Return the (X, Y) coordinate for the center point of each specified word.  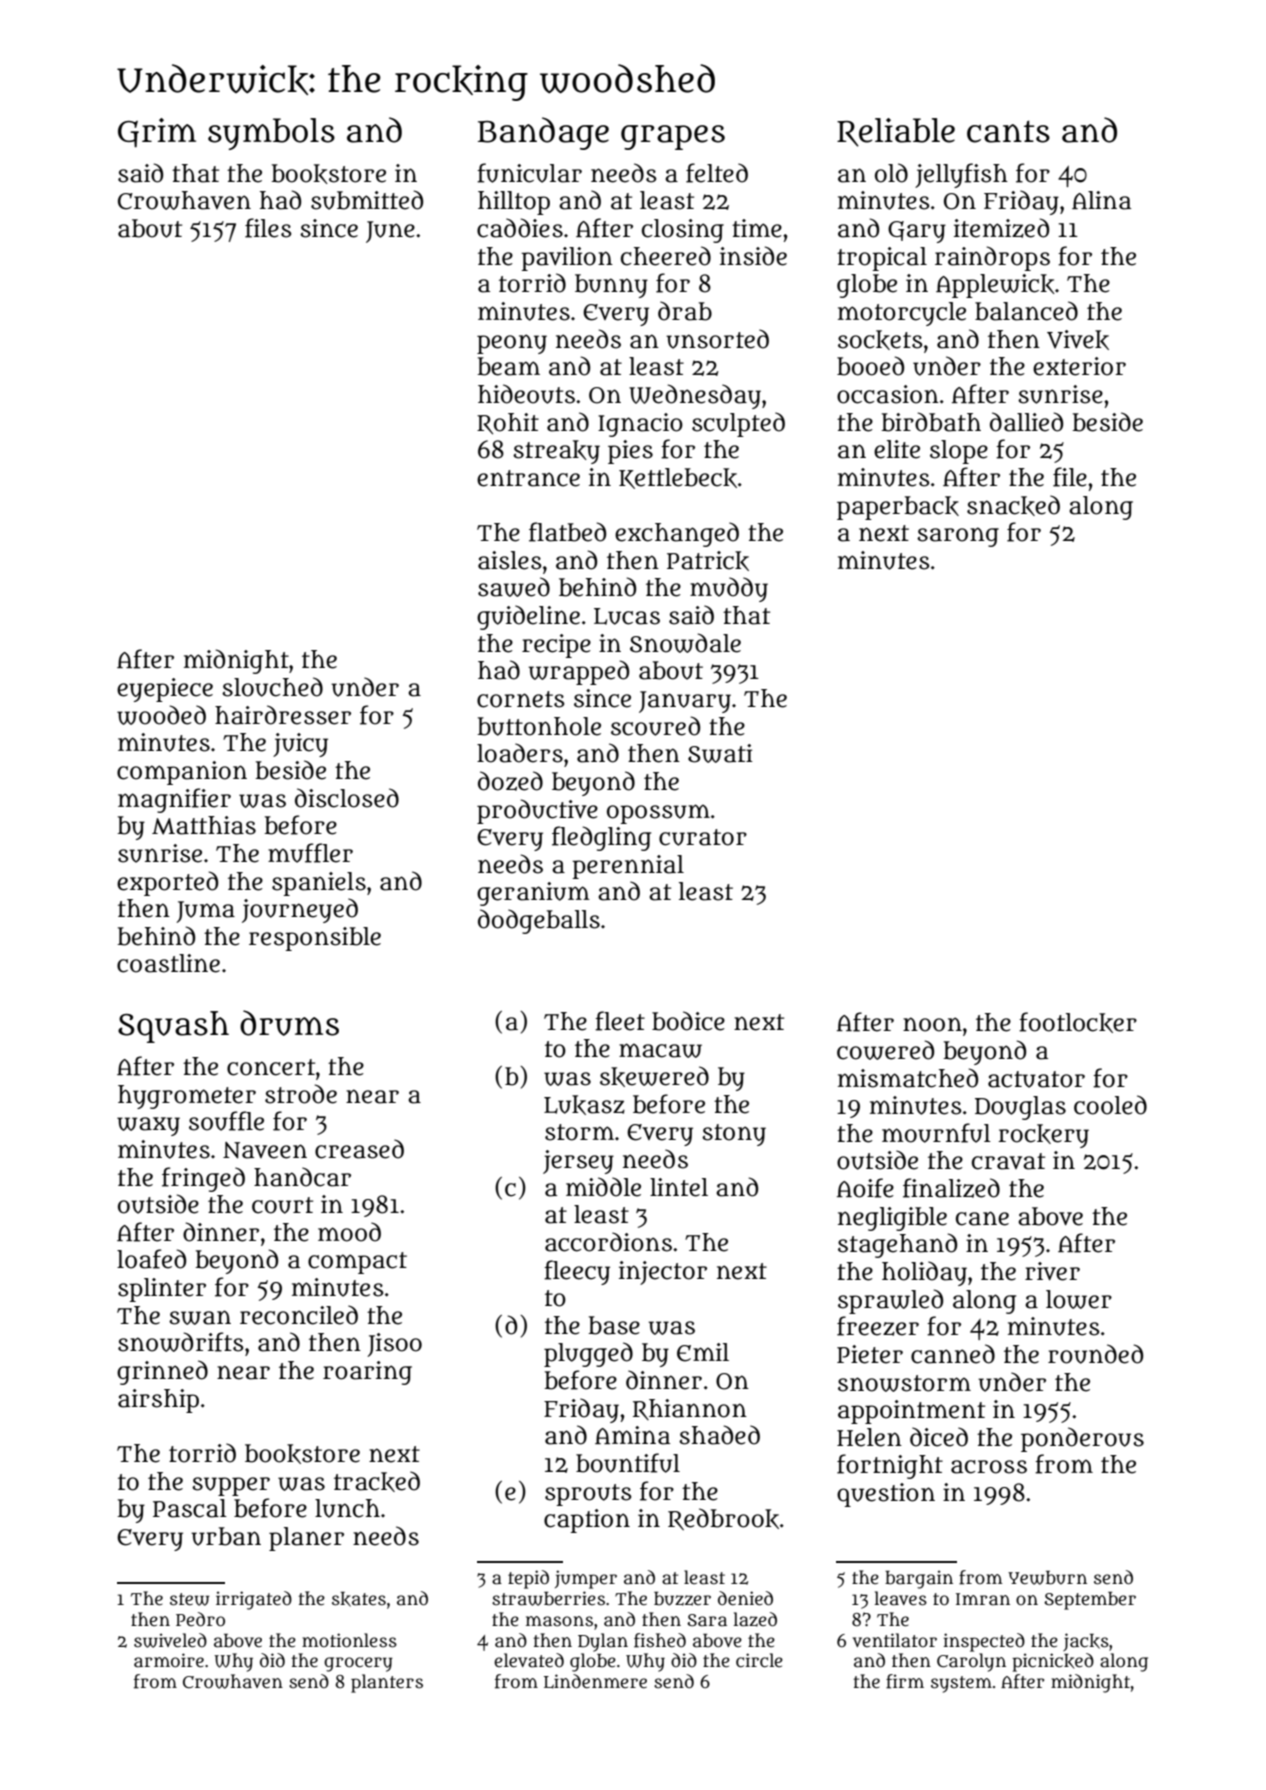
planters (387, 1683)
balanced (1026, 311)
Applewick (995, 286)
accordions (608, 1242)
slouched (272, 687)
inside (753, 256)
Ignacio (640, 425)
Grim (157, 133)
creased (359, 1149)
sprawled (890, 1301)
